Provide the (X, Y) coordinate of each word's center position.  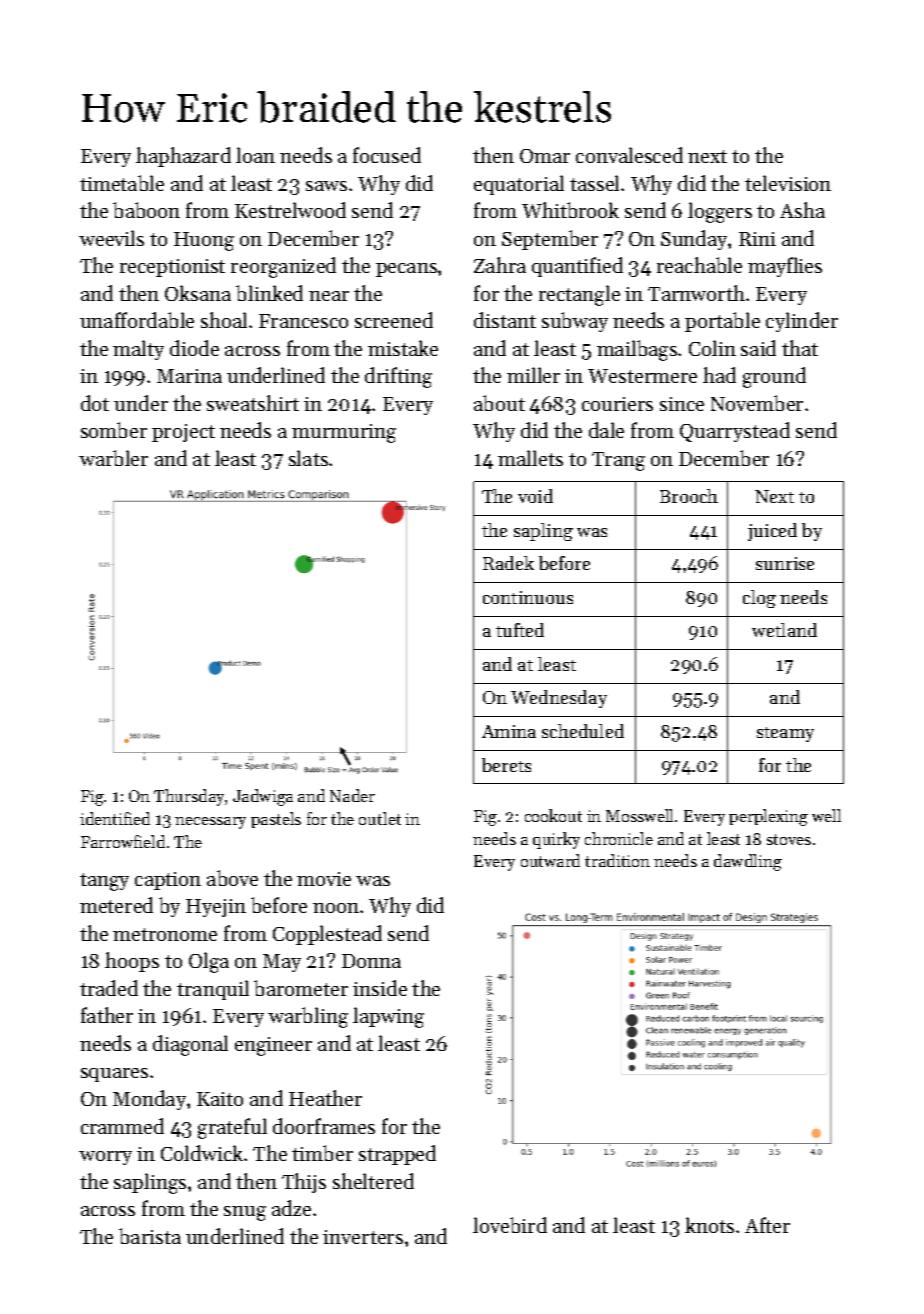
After (767, 1225)
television (788, 183)
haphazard (183, 157)
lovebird (510, 1225)
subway (575, 322)
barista (150, 1236)
